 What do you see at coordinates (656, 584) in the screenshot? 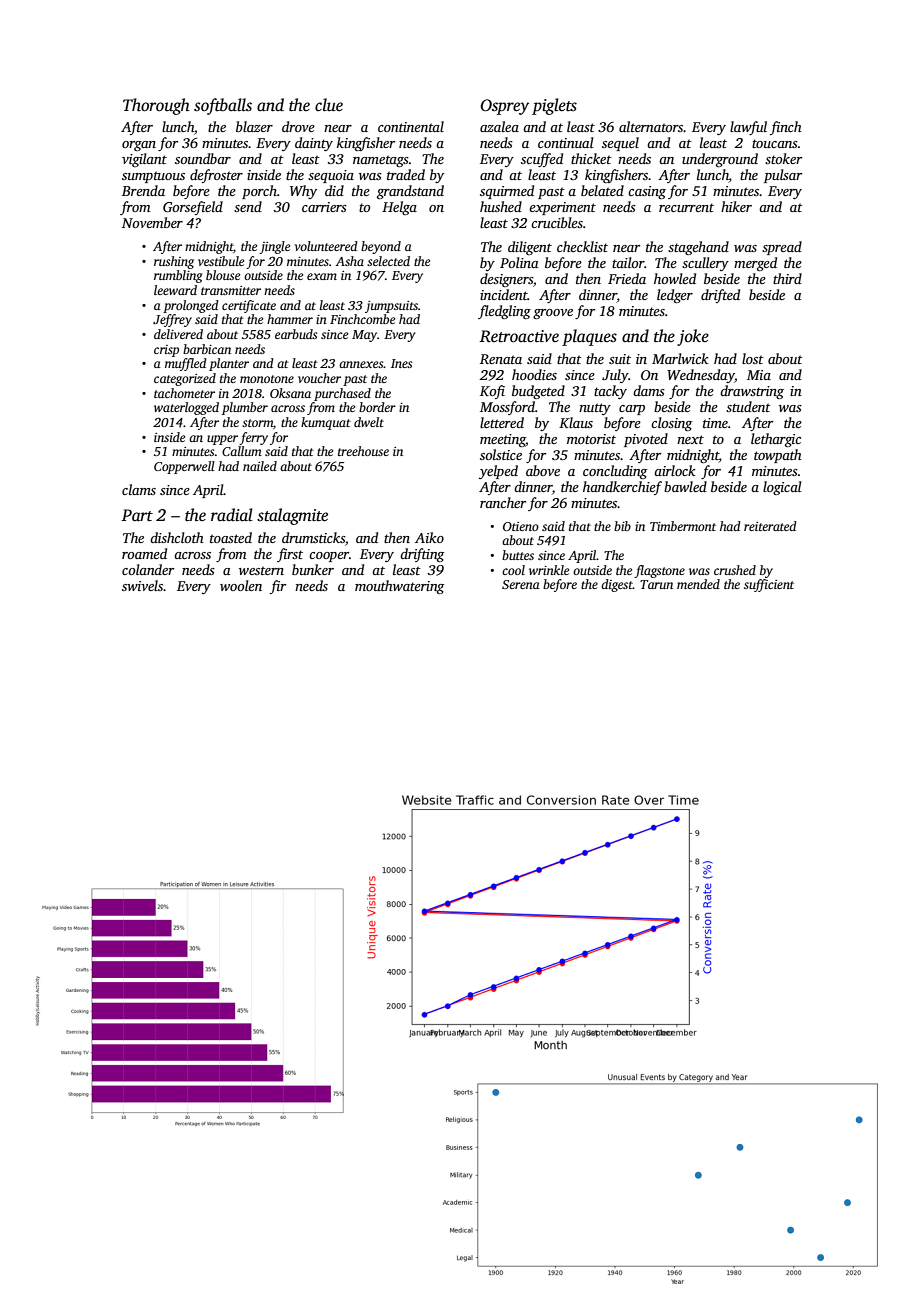
I see `Tarun` at bounding box center [656, 584].
